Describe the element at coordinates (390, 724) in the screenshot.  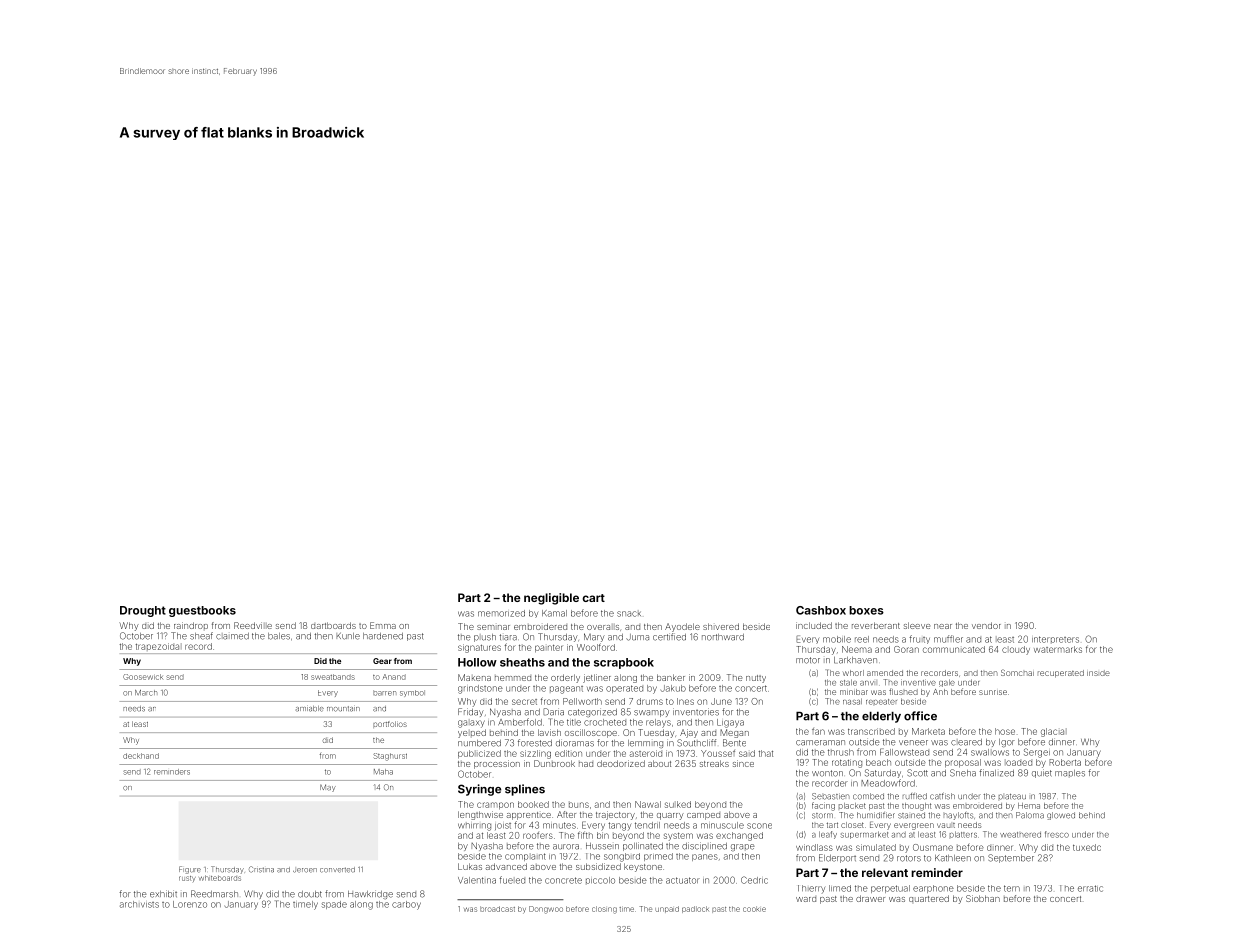
I see `portfolios` at that location.
